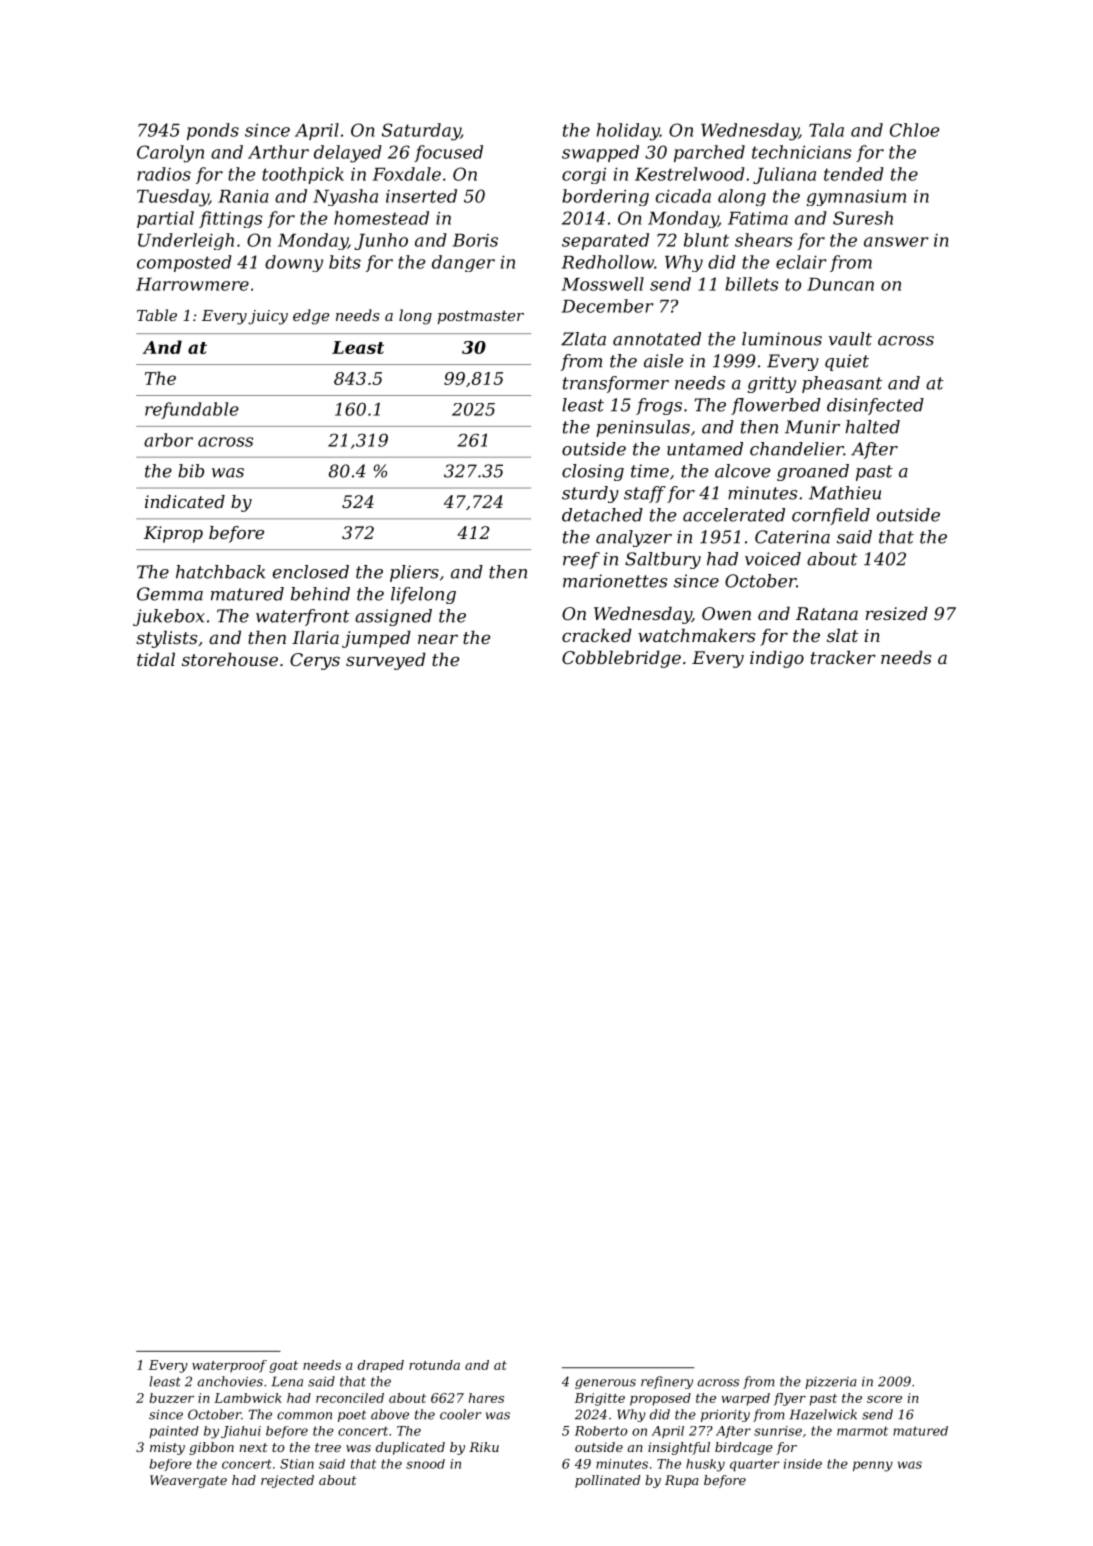 This image has width=1093, height=1546. Describe the element at coordinates (843, 657) in the image. I see `tracker` at that location.
